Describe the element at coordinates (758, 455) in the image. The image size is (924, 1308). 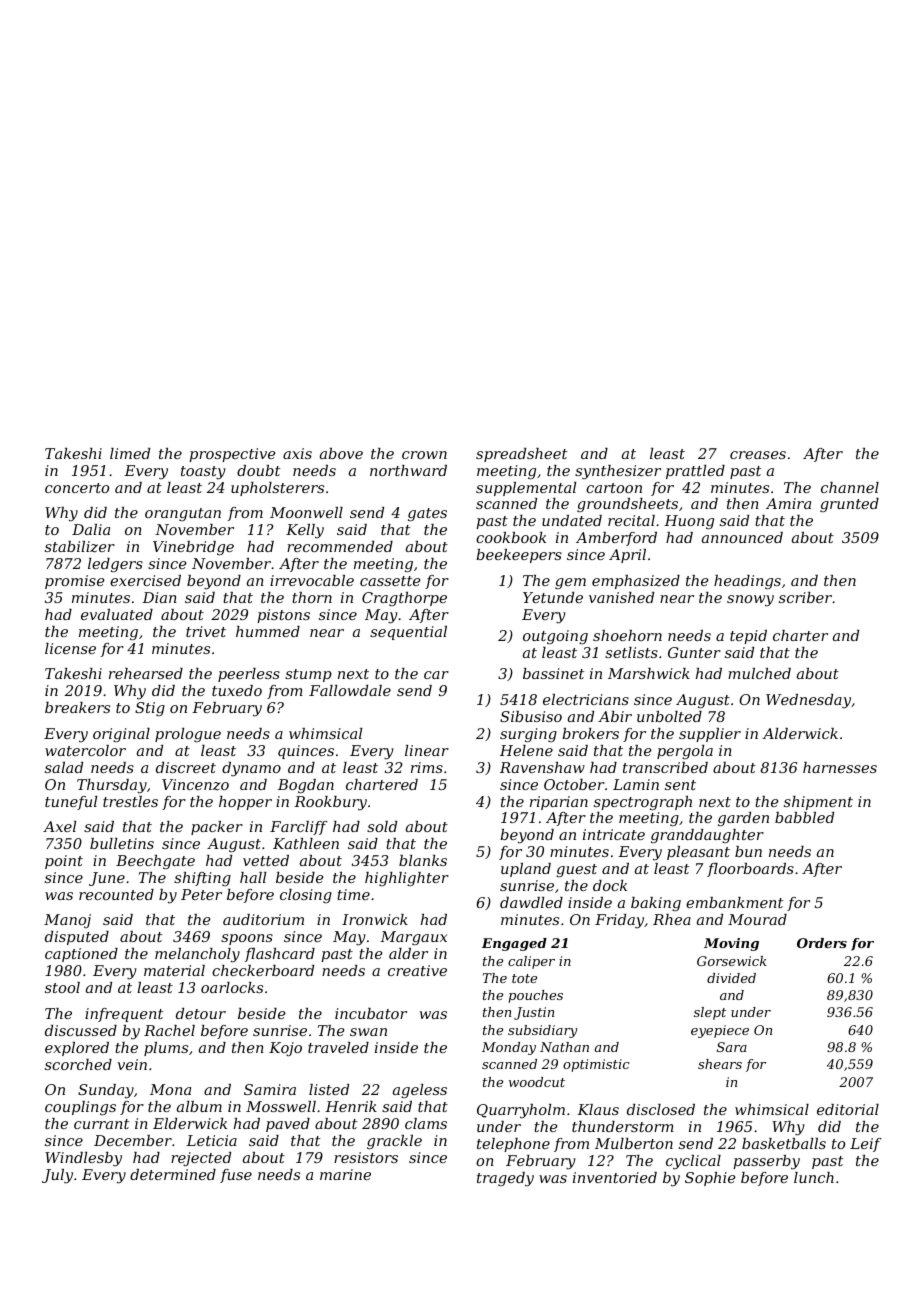
I see `creases` at that location.
